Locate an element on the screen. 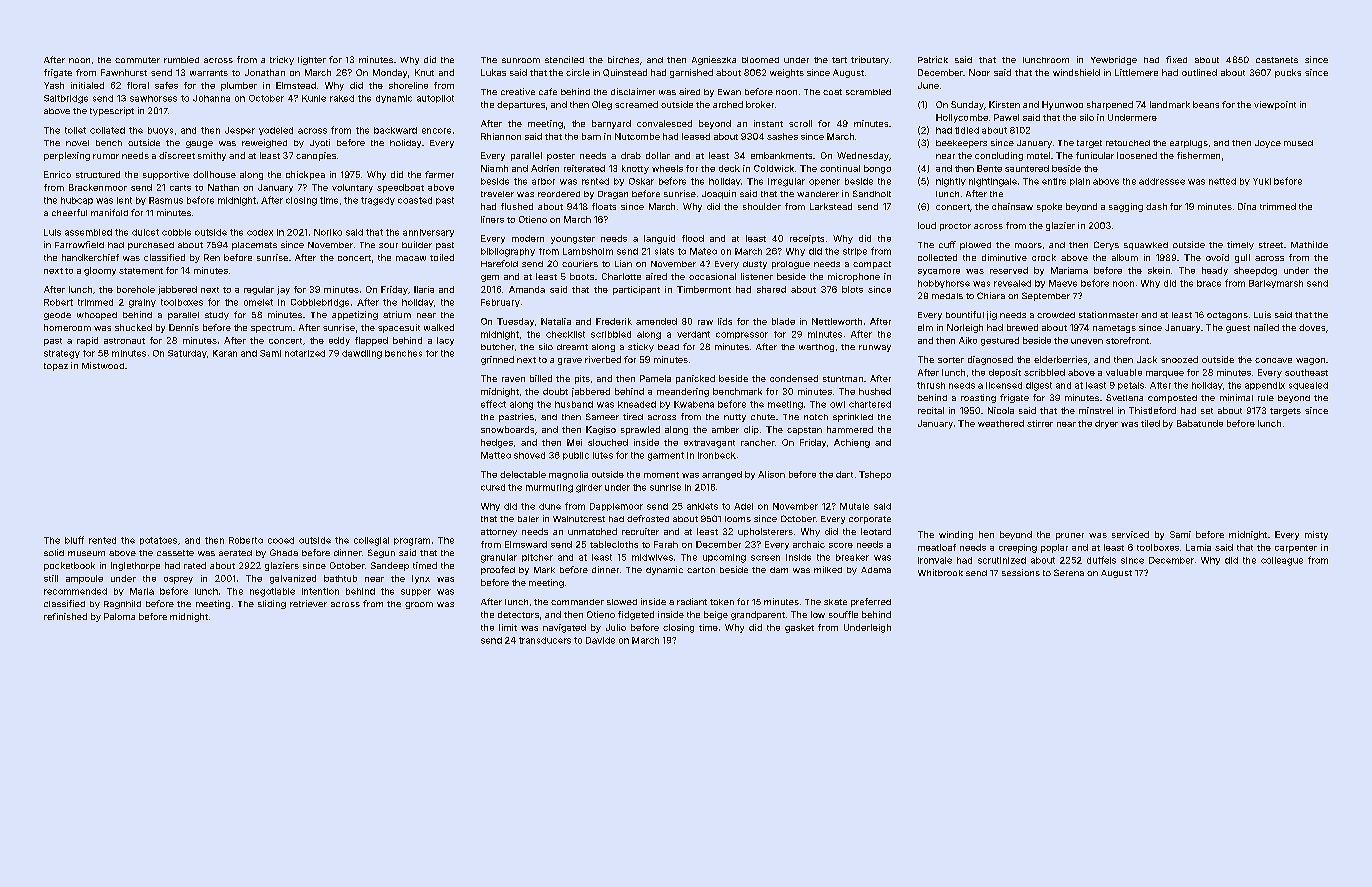  gull is located at coordinates (1242, 258).
